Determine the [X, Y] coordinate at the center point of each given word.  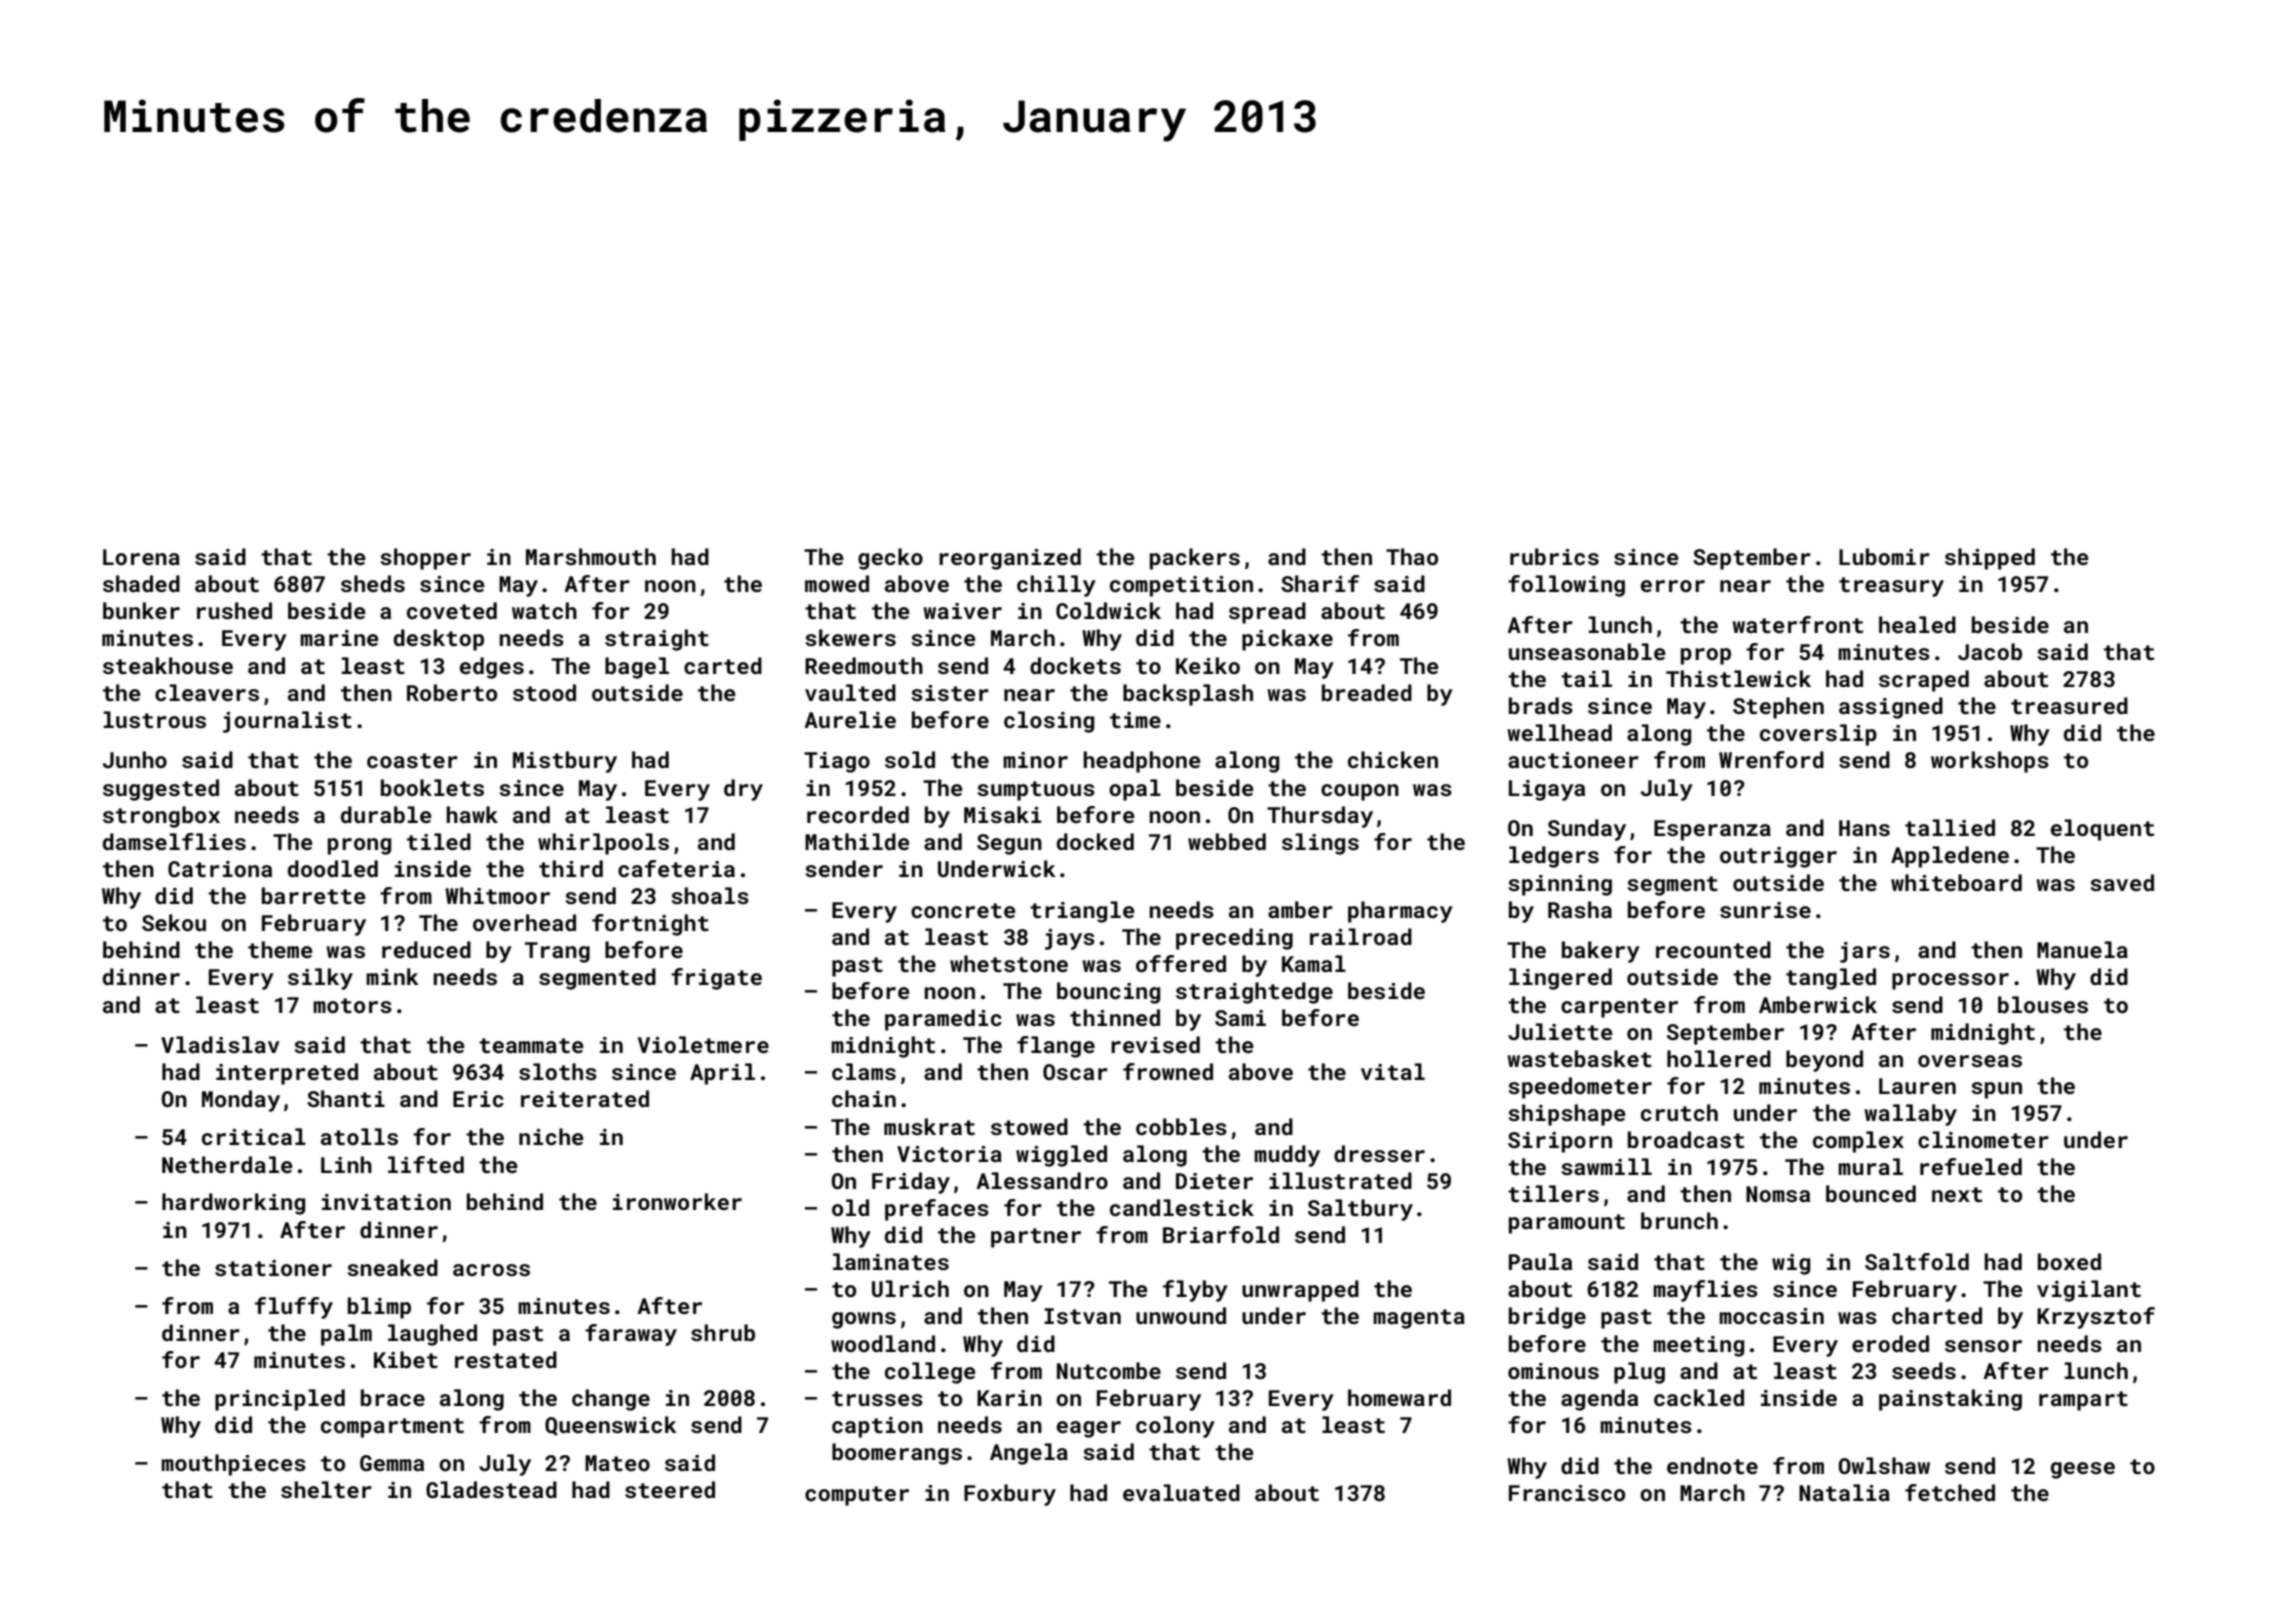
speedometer [1580, 1088]
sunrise [1765, 910]
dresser [1379, 1153]
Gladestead [491, 1489]
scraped [1924, 681]
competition [1181, 586]
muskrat [929, 1126]
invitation [386, 1202]
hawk [472, 814]
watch [544, 610]
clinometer [1983, 1139]
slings [1320, 844]
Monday [241, 1101]
